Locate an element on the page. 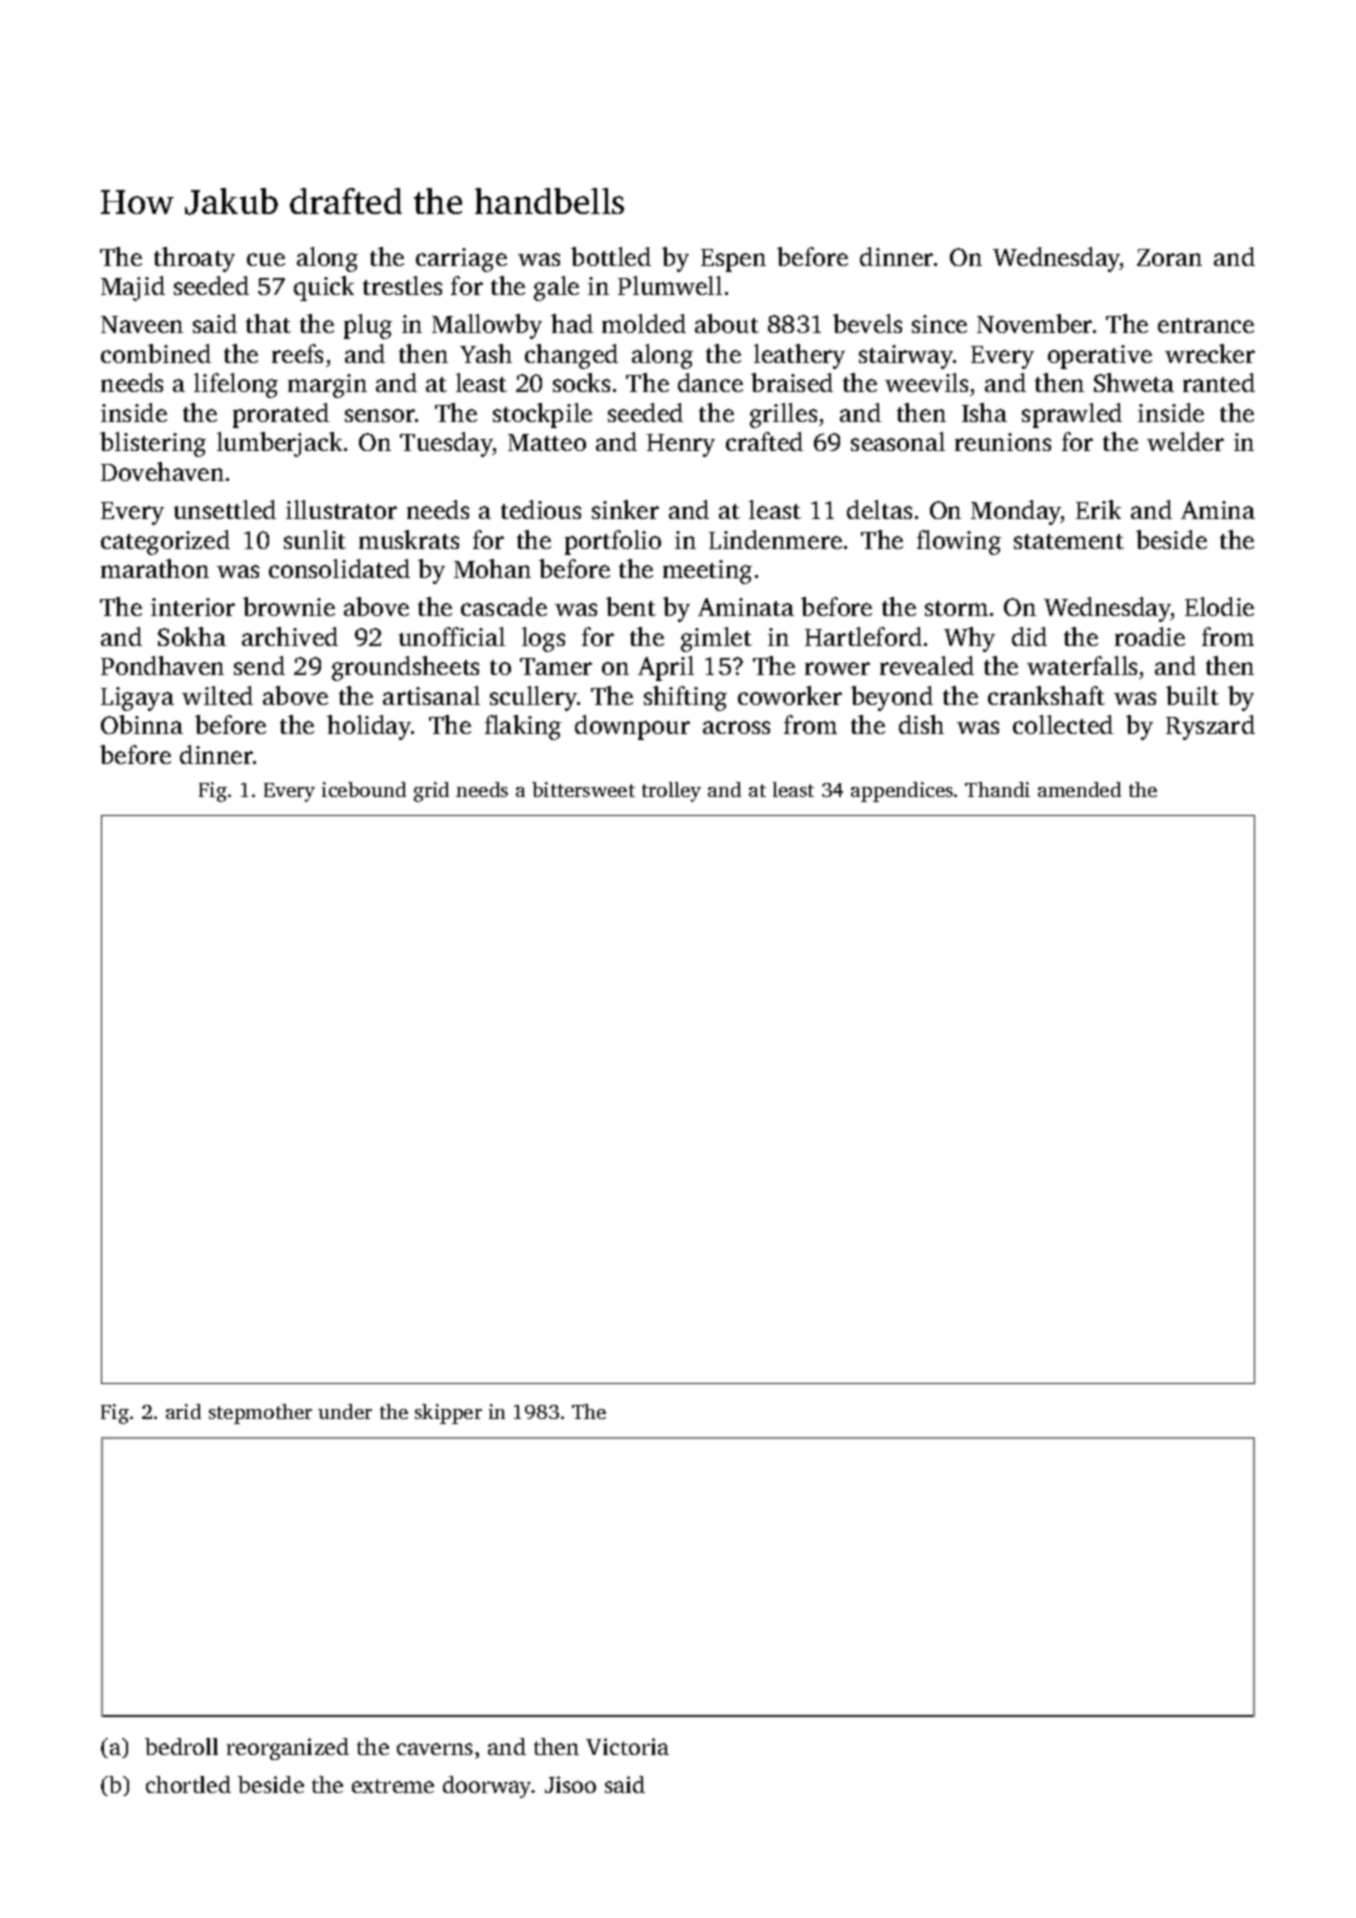 The width and height of the page is (1356, 1918). portfolio is located at coordinates (613, 542).
